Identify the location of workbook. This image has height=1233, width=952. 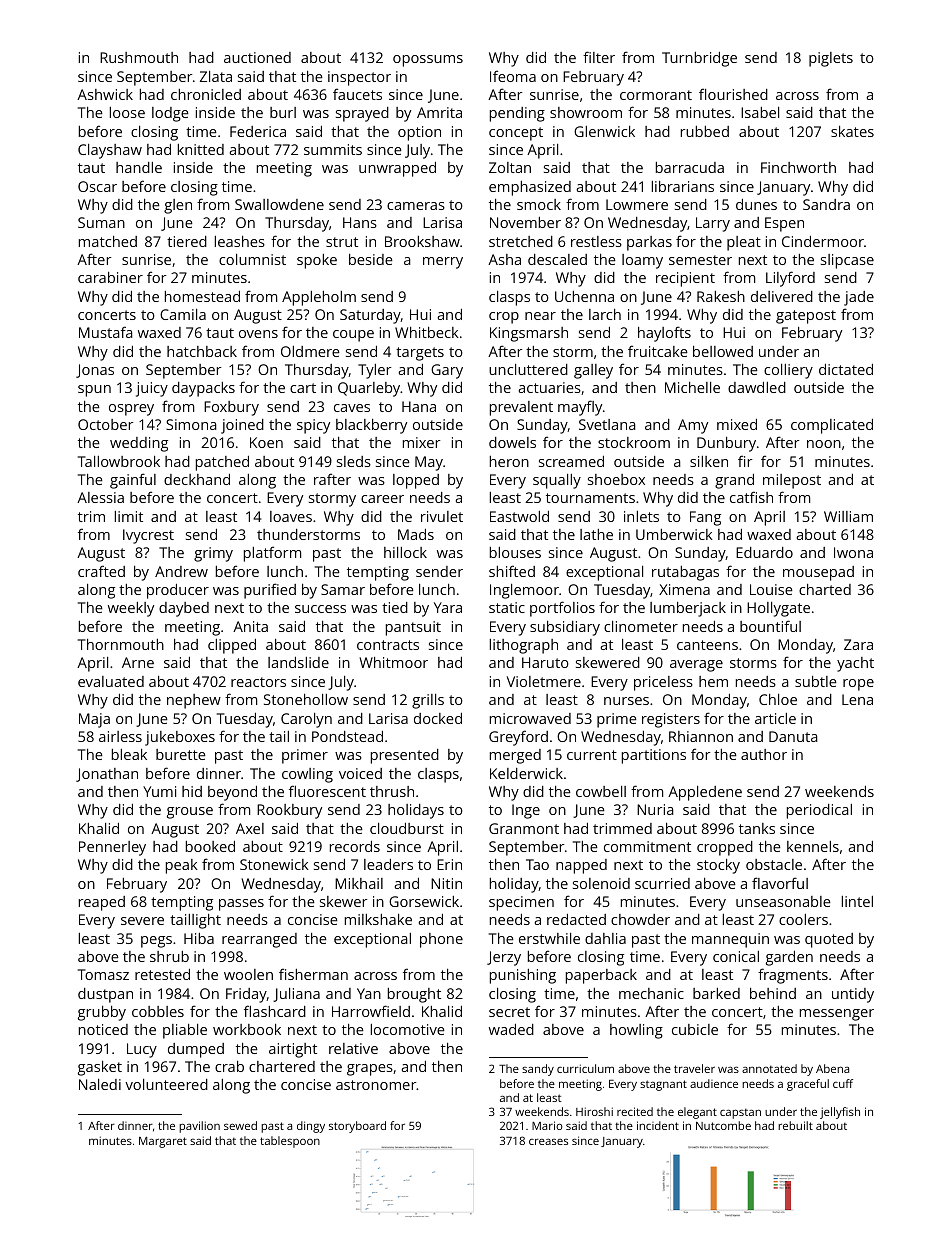
(247, 1029).
